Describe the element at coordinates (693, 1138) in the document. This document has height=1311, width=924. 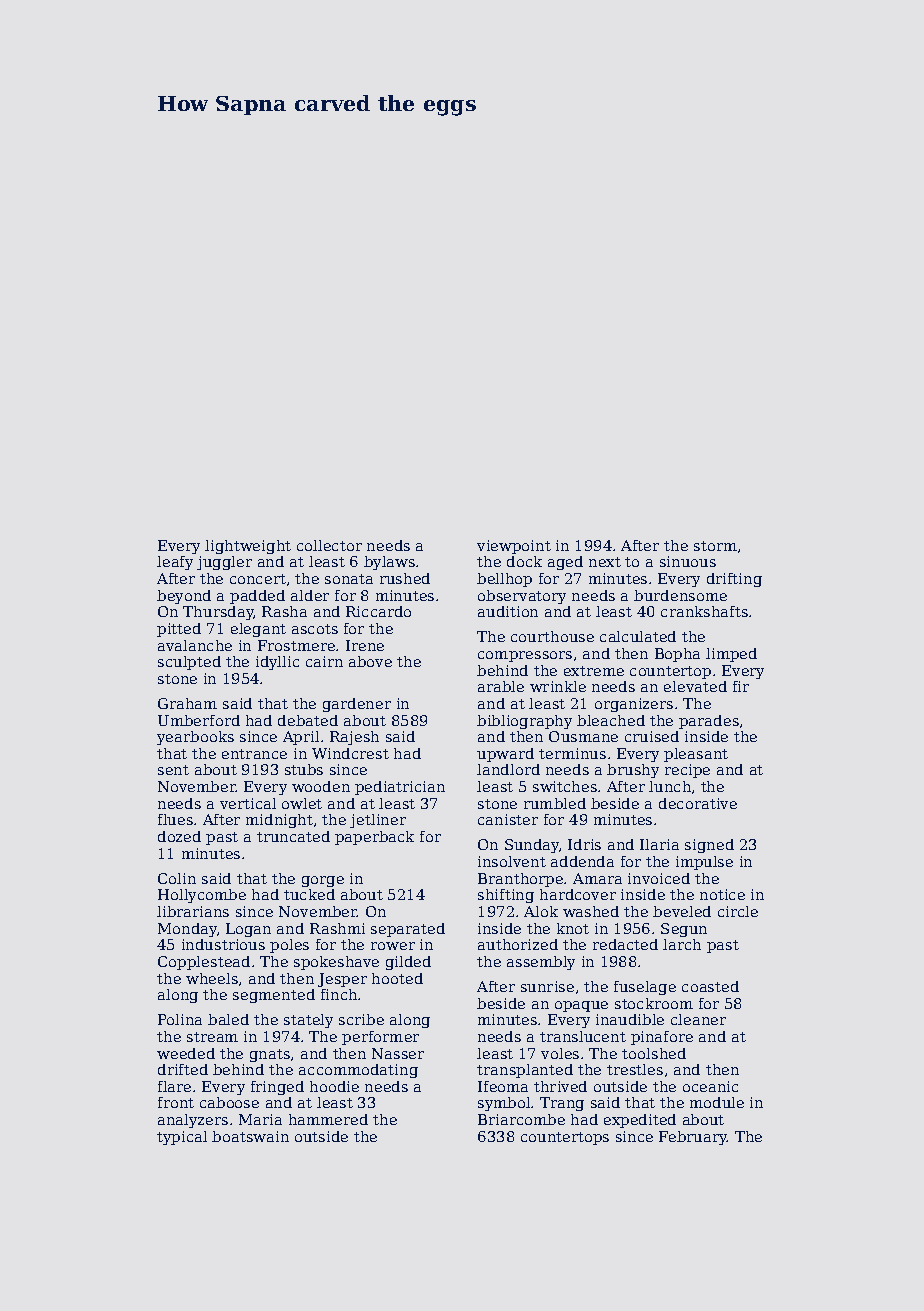
I see `February` at that location.
